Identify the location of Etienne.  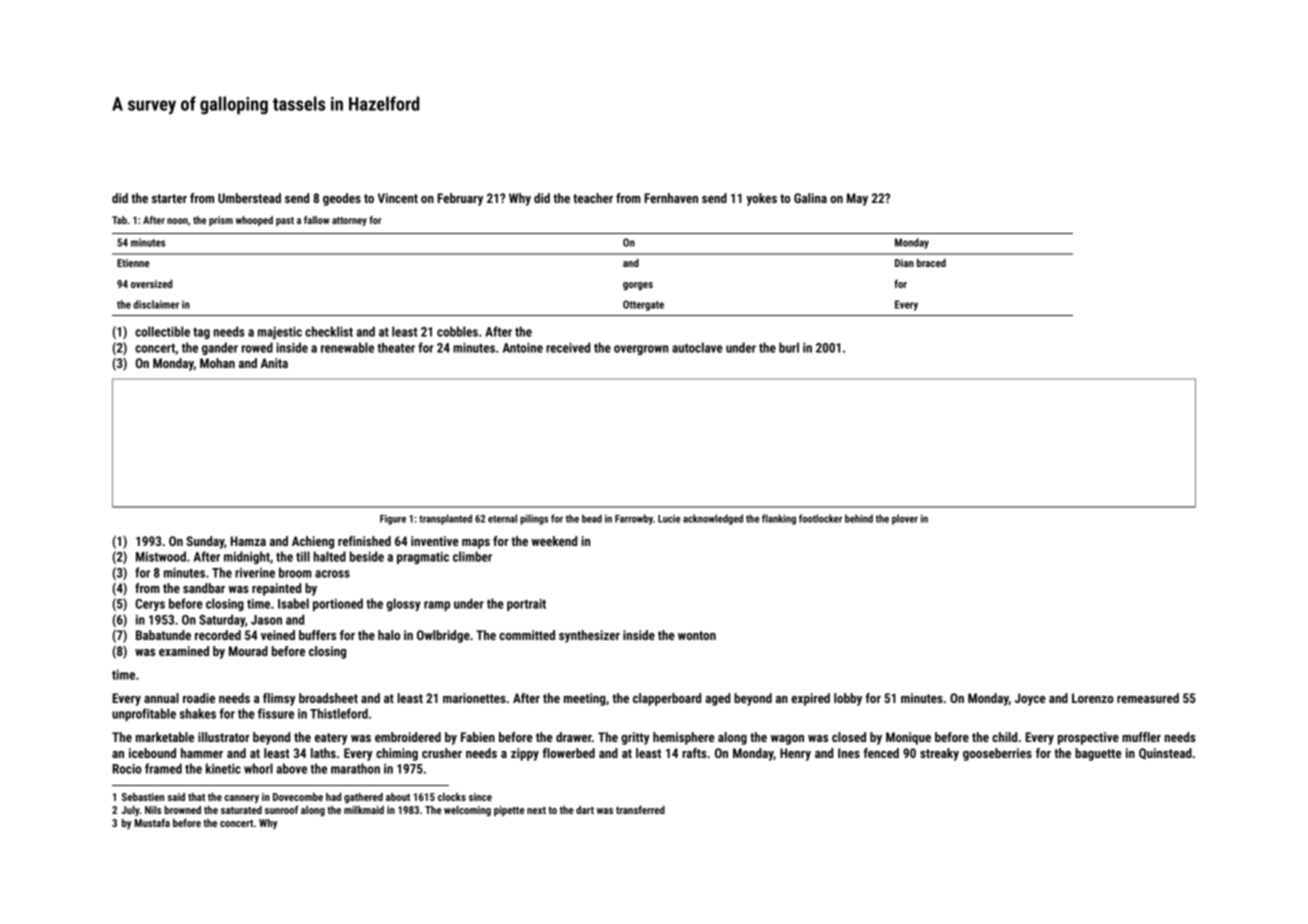
(133, 263).
